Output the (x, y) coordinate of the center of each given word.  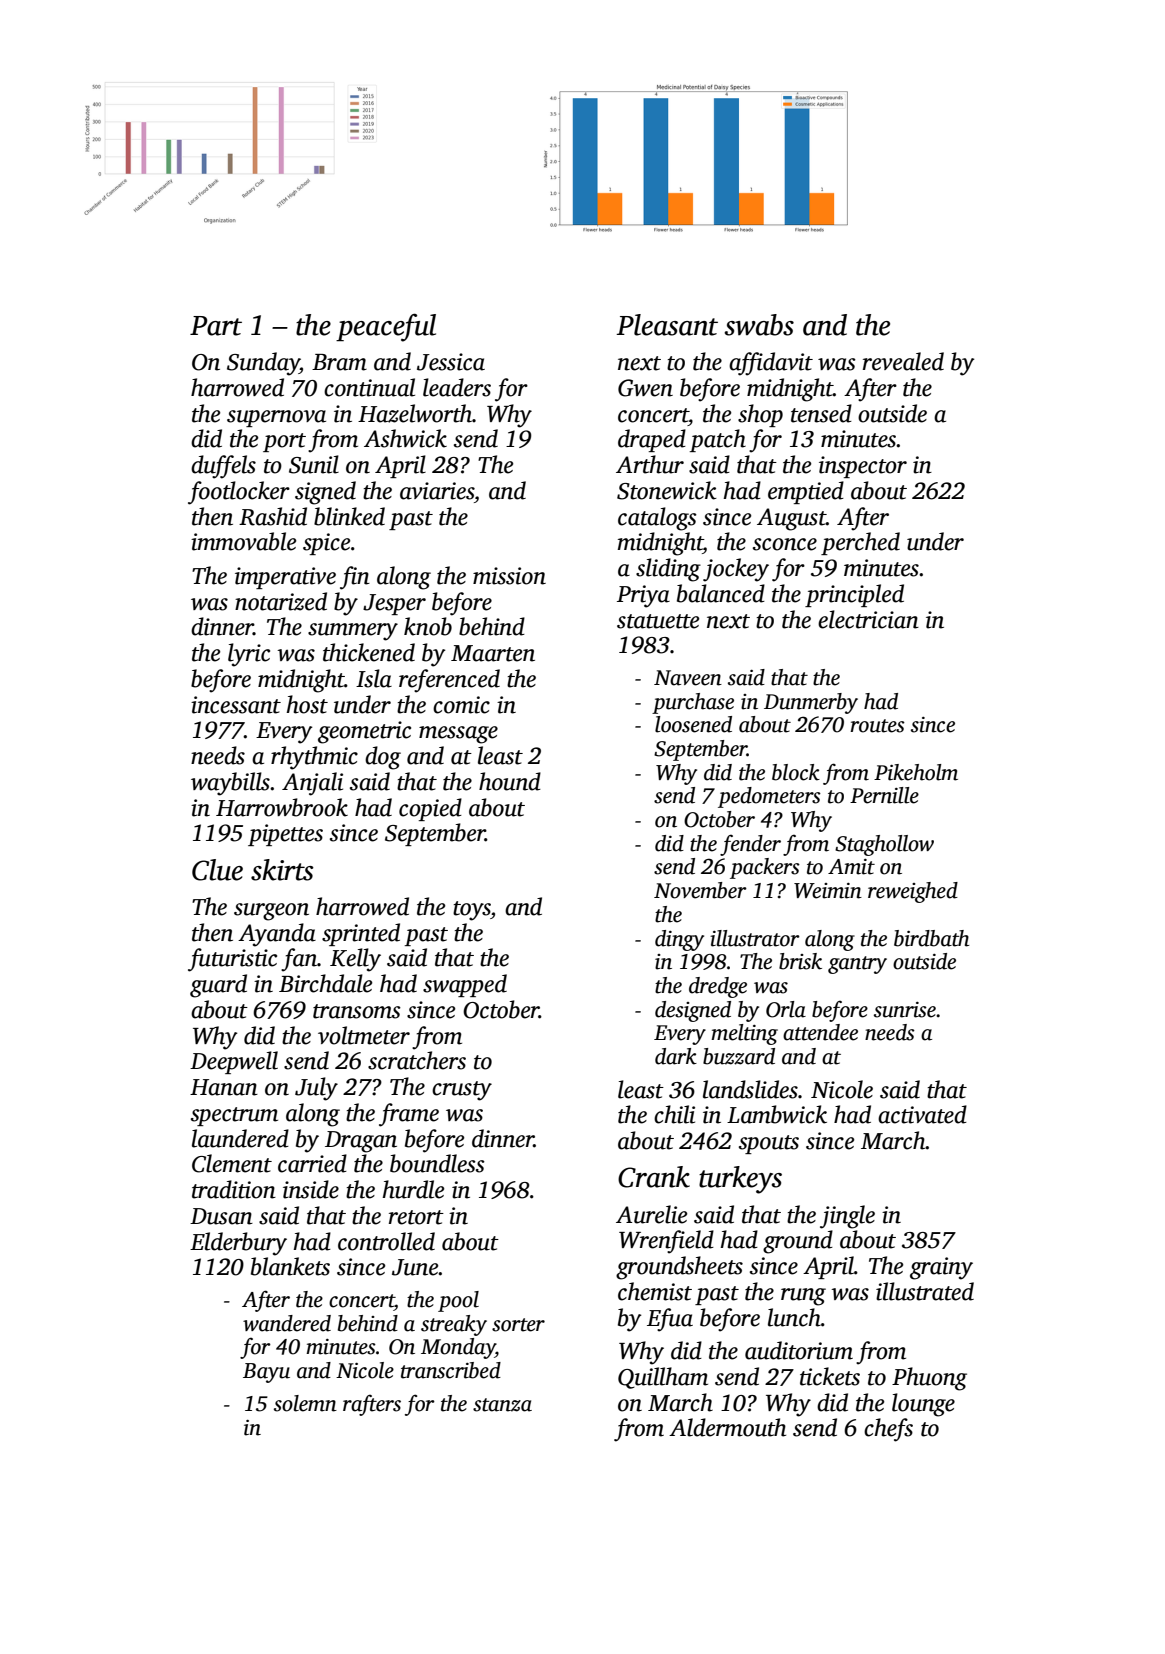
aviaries (437, 491)
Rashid (273, 516)
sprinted (361, 934)
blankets (290, 1266)
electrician (868, 619)
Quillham (663, 1378)
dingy (679, 940)
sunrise (905, 1010)
